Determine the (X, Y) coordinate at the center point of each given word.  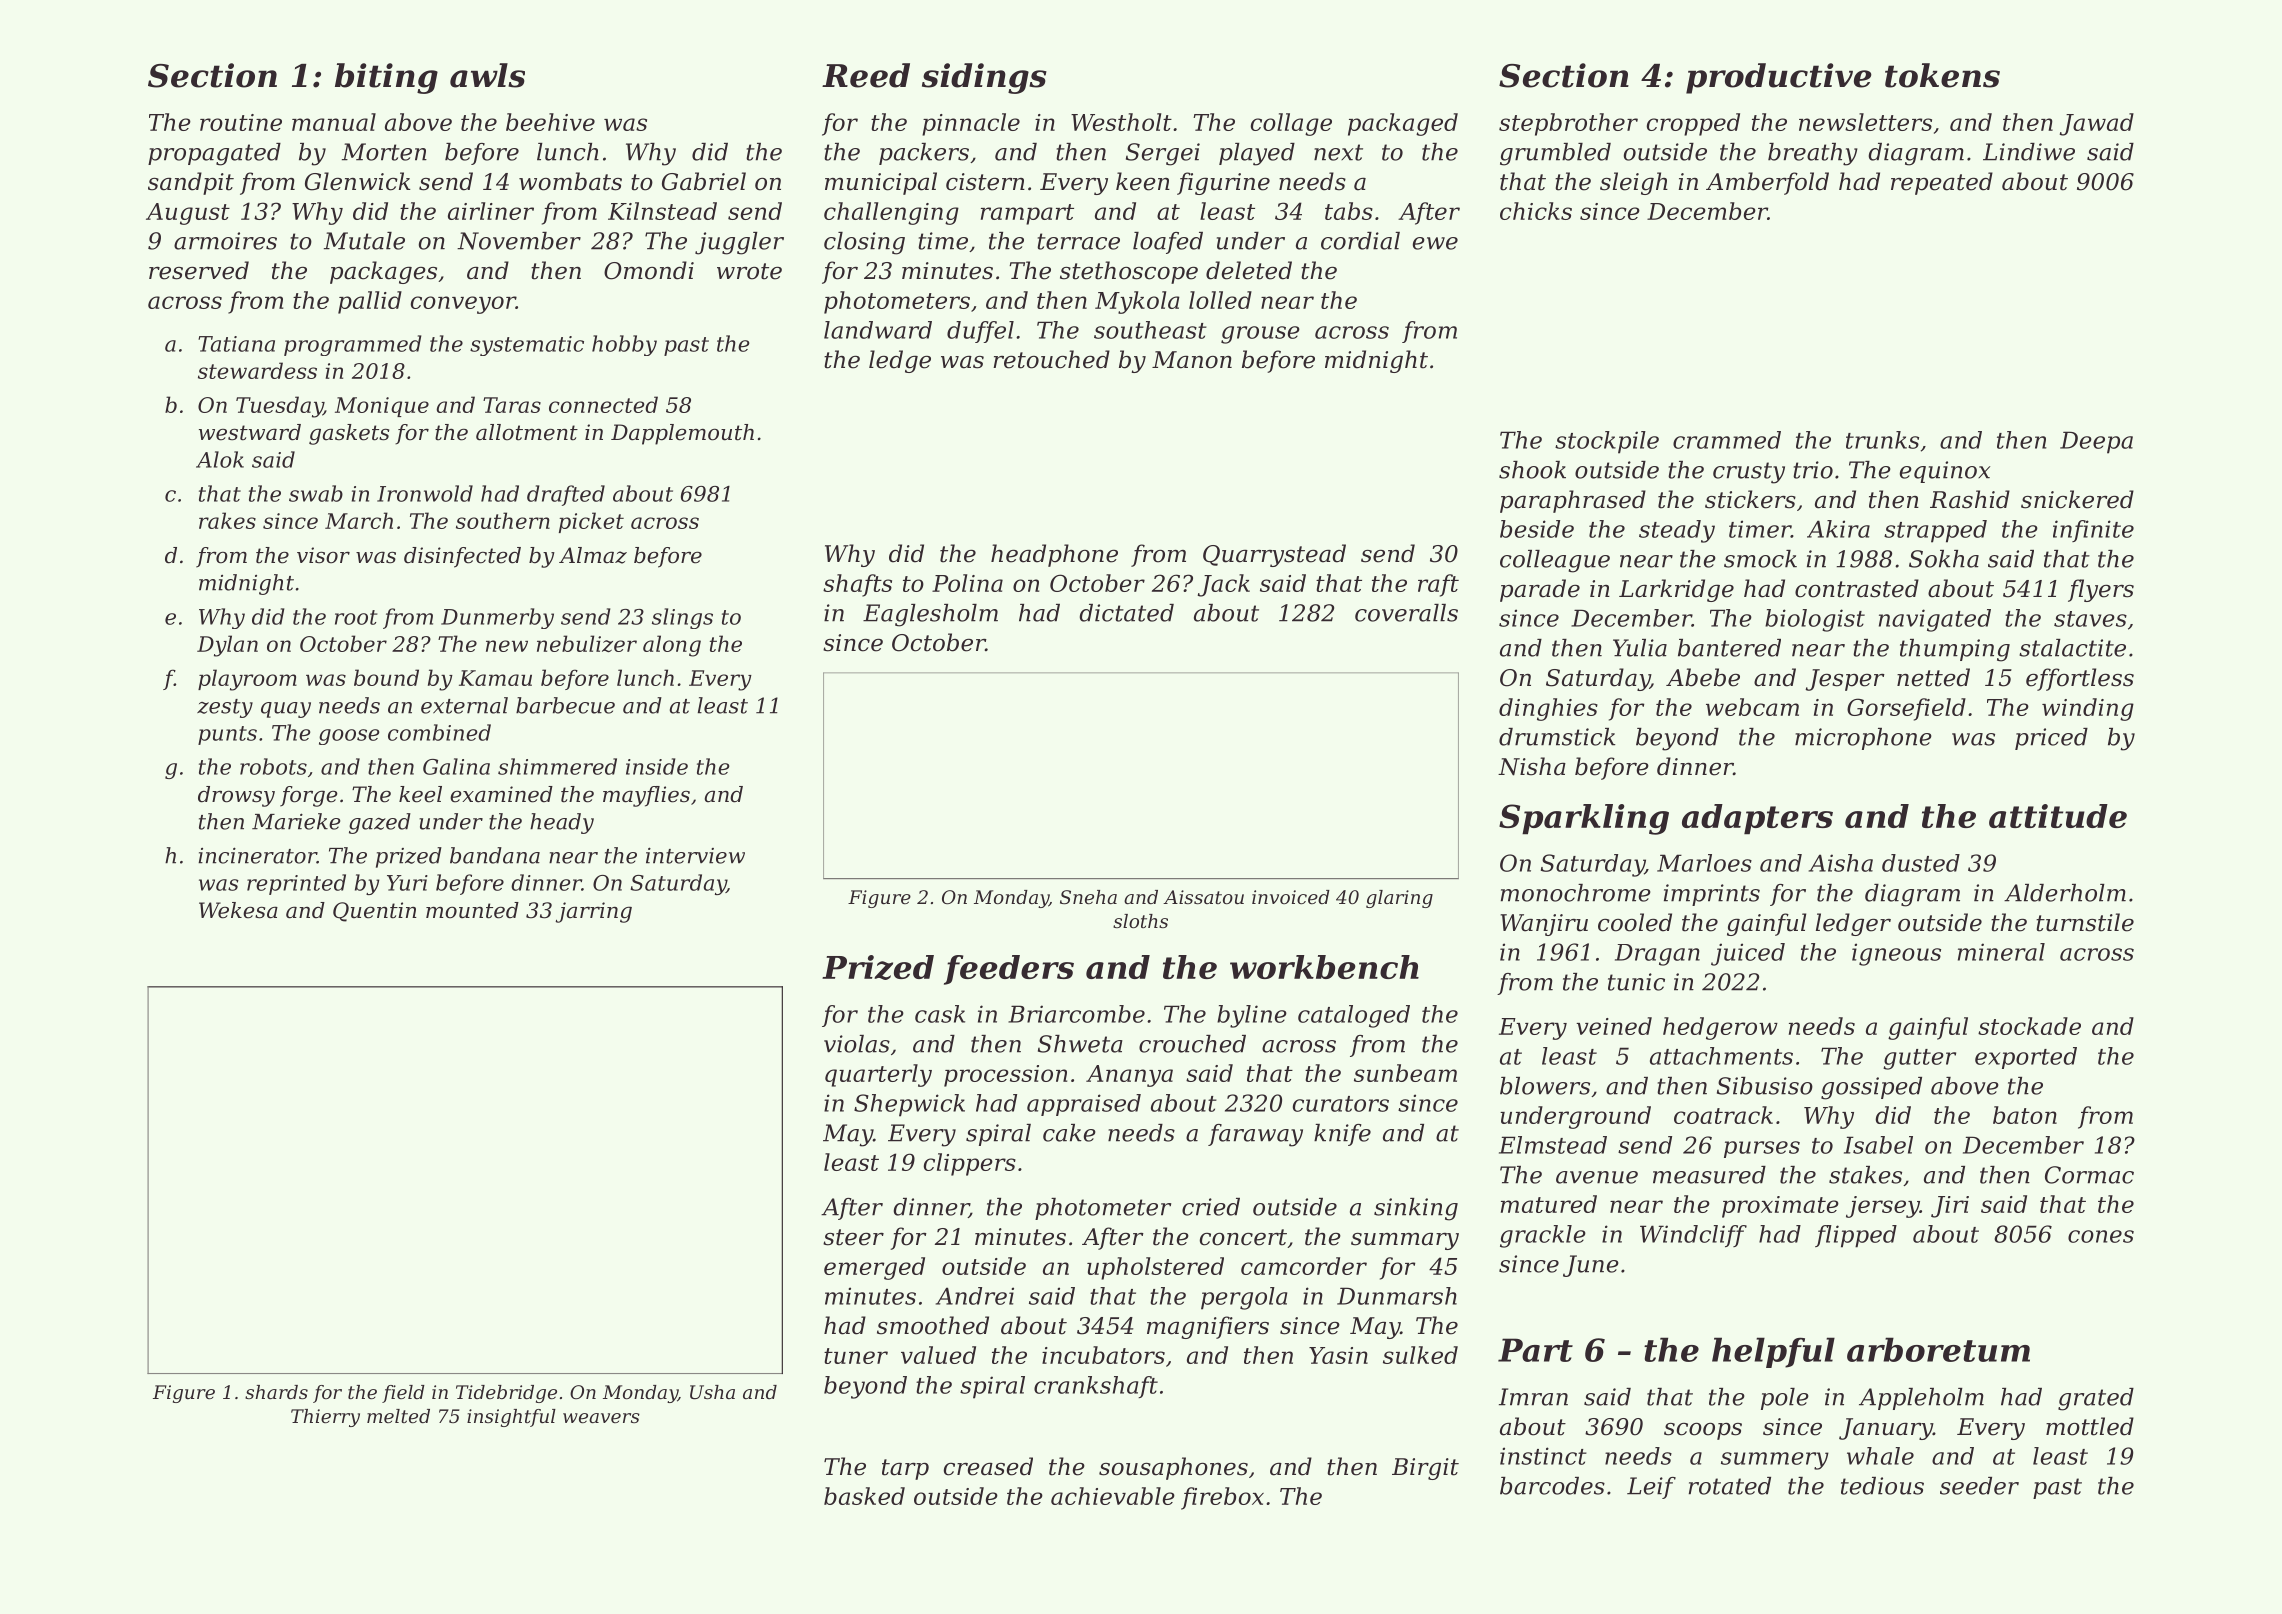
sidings (984, 78)
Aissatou (1203, 897)
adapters (1757, 819)
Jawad (2097, 124)
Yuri (407, 883)
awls (487, 75)
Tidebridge (506, 1394)
